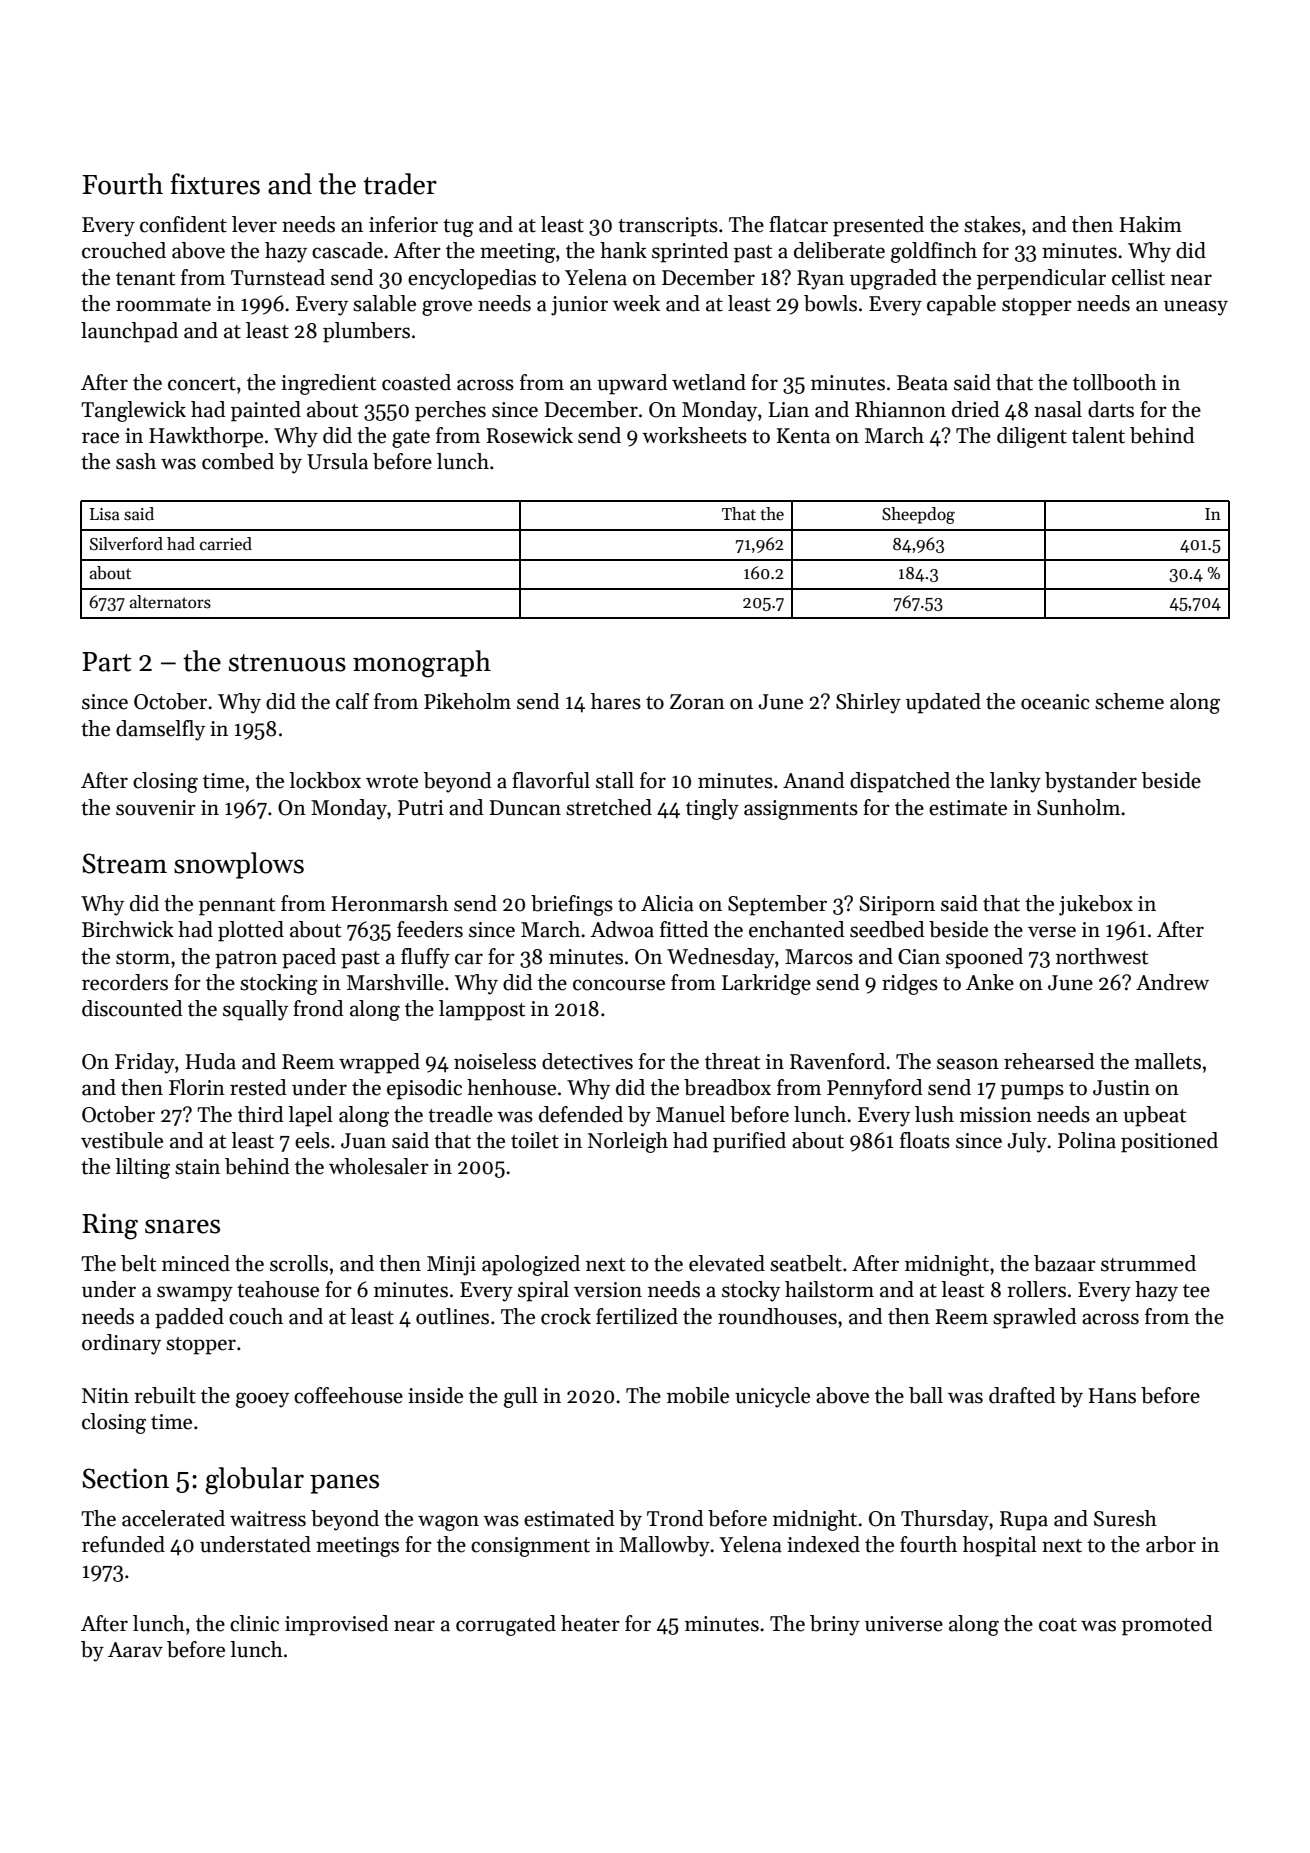  What do you see at coordinates (1035, 1318) in the screenshot?
I see `sprawled` at bounding box center [1035, 1318].
